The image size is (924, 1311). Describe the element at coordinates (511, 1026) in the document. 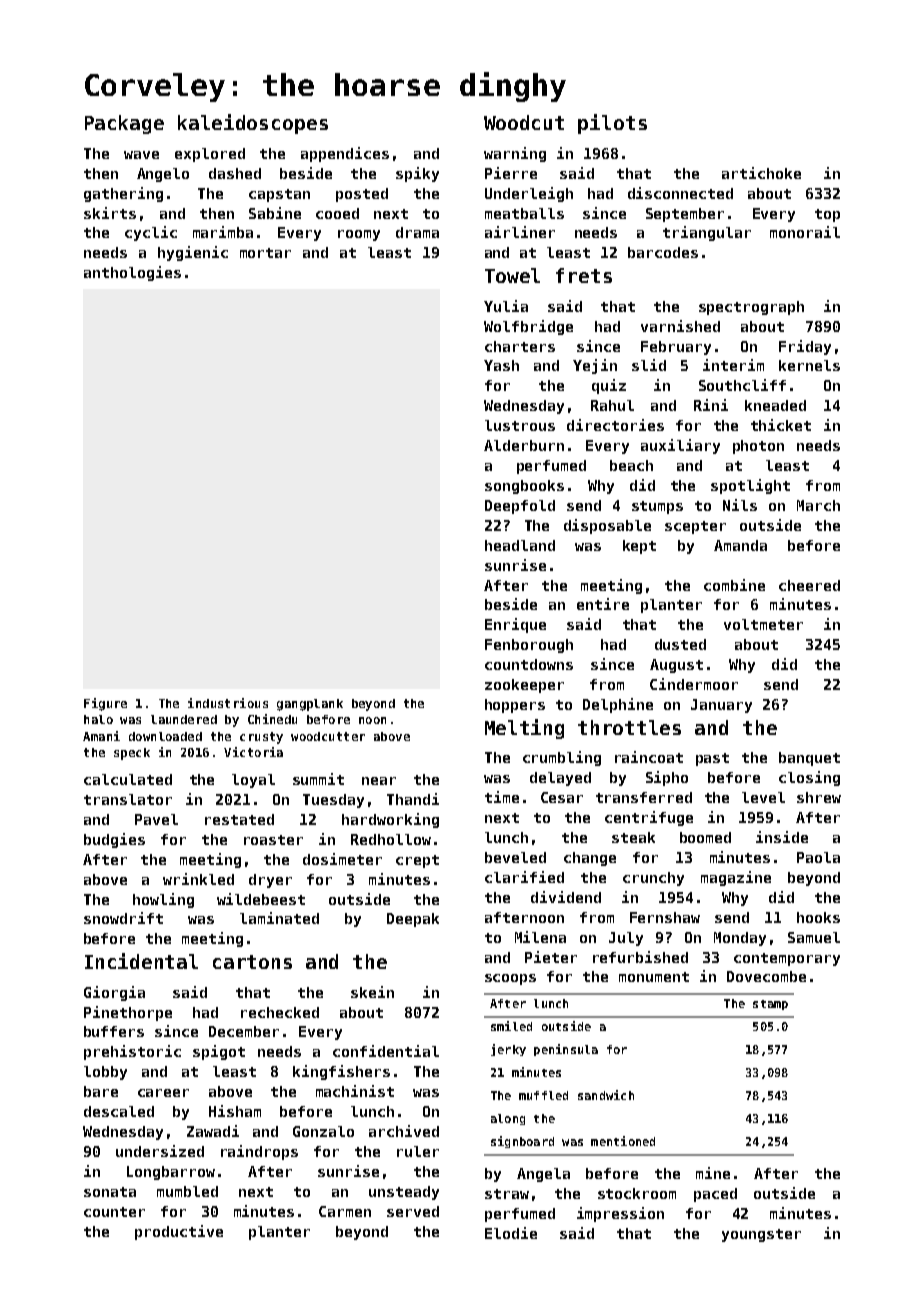

I see `smiled` at that location.
